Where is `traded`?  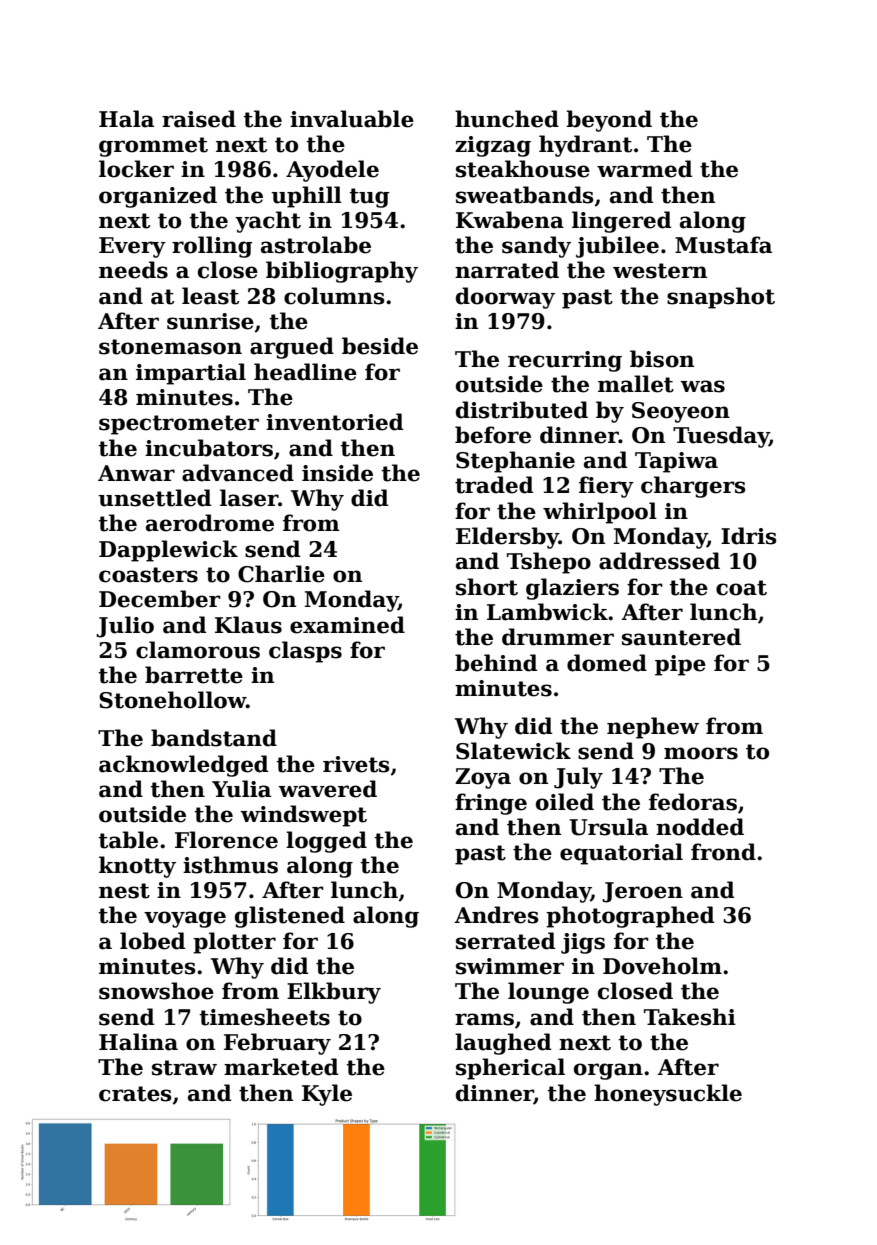
traded is located at coordinates (494, 485).
